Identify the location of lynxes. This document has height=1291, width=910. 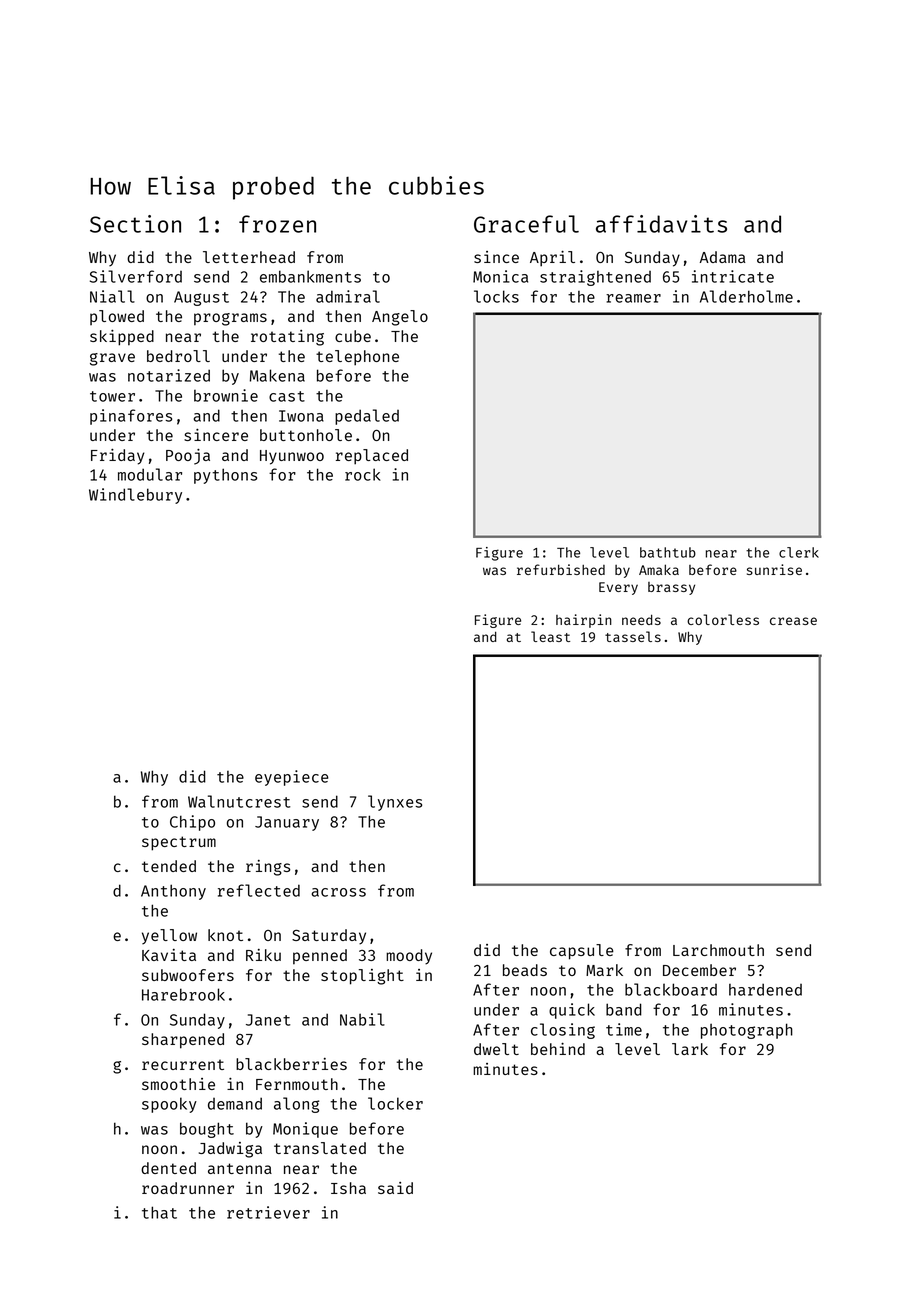
(395, 803).
